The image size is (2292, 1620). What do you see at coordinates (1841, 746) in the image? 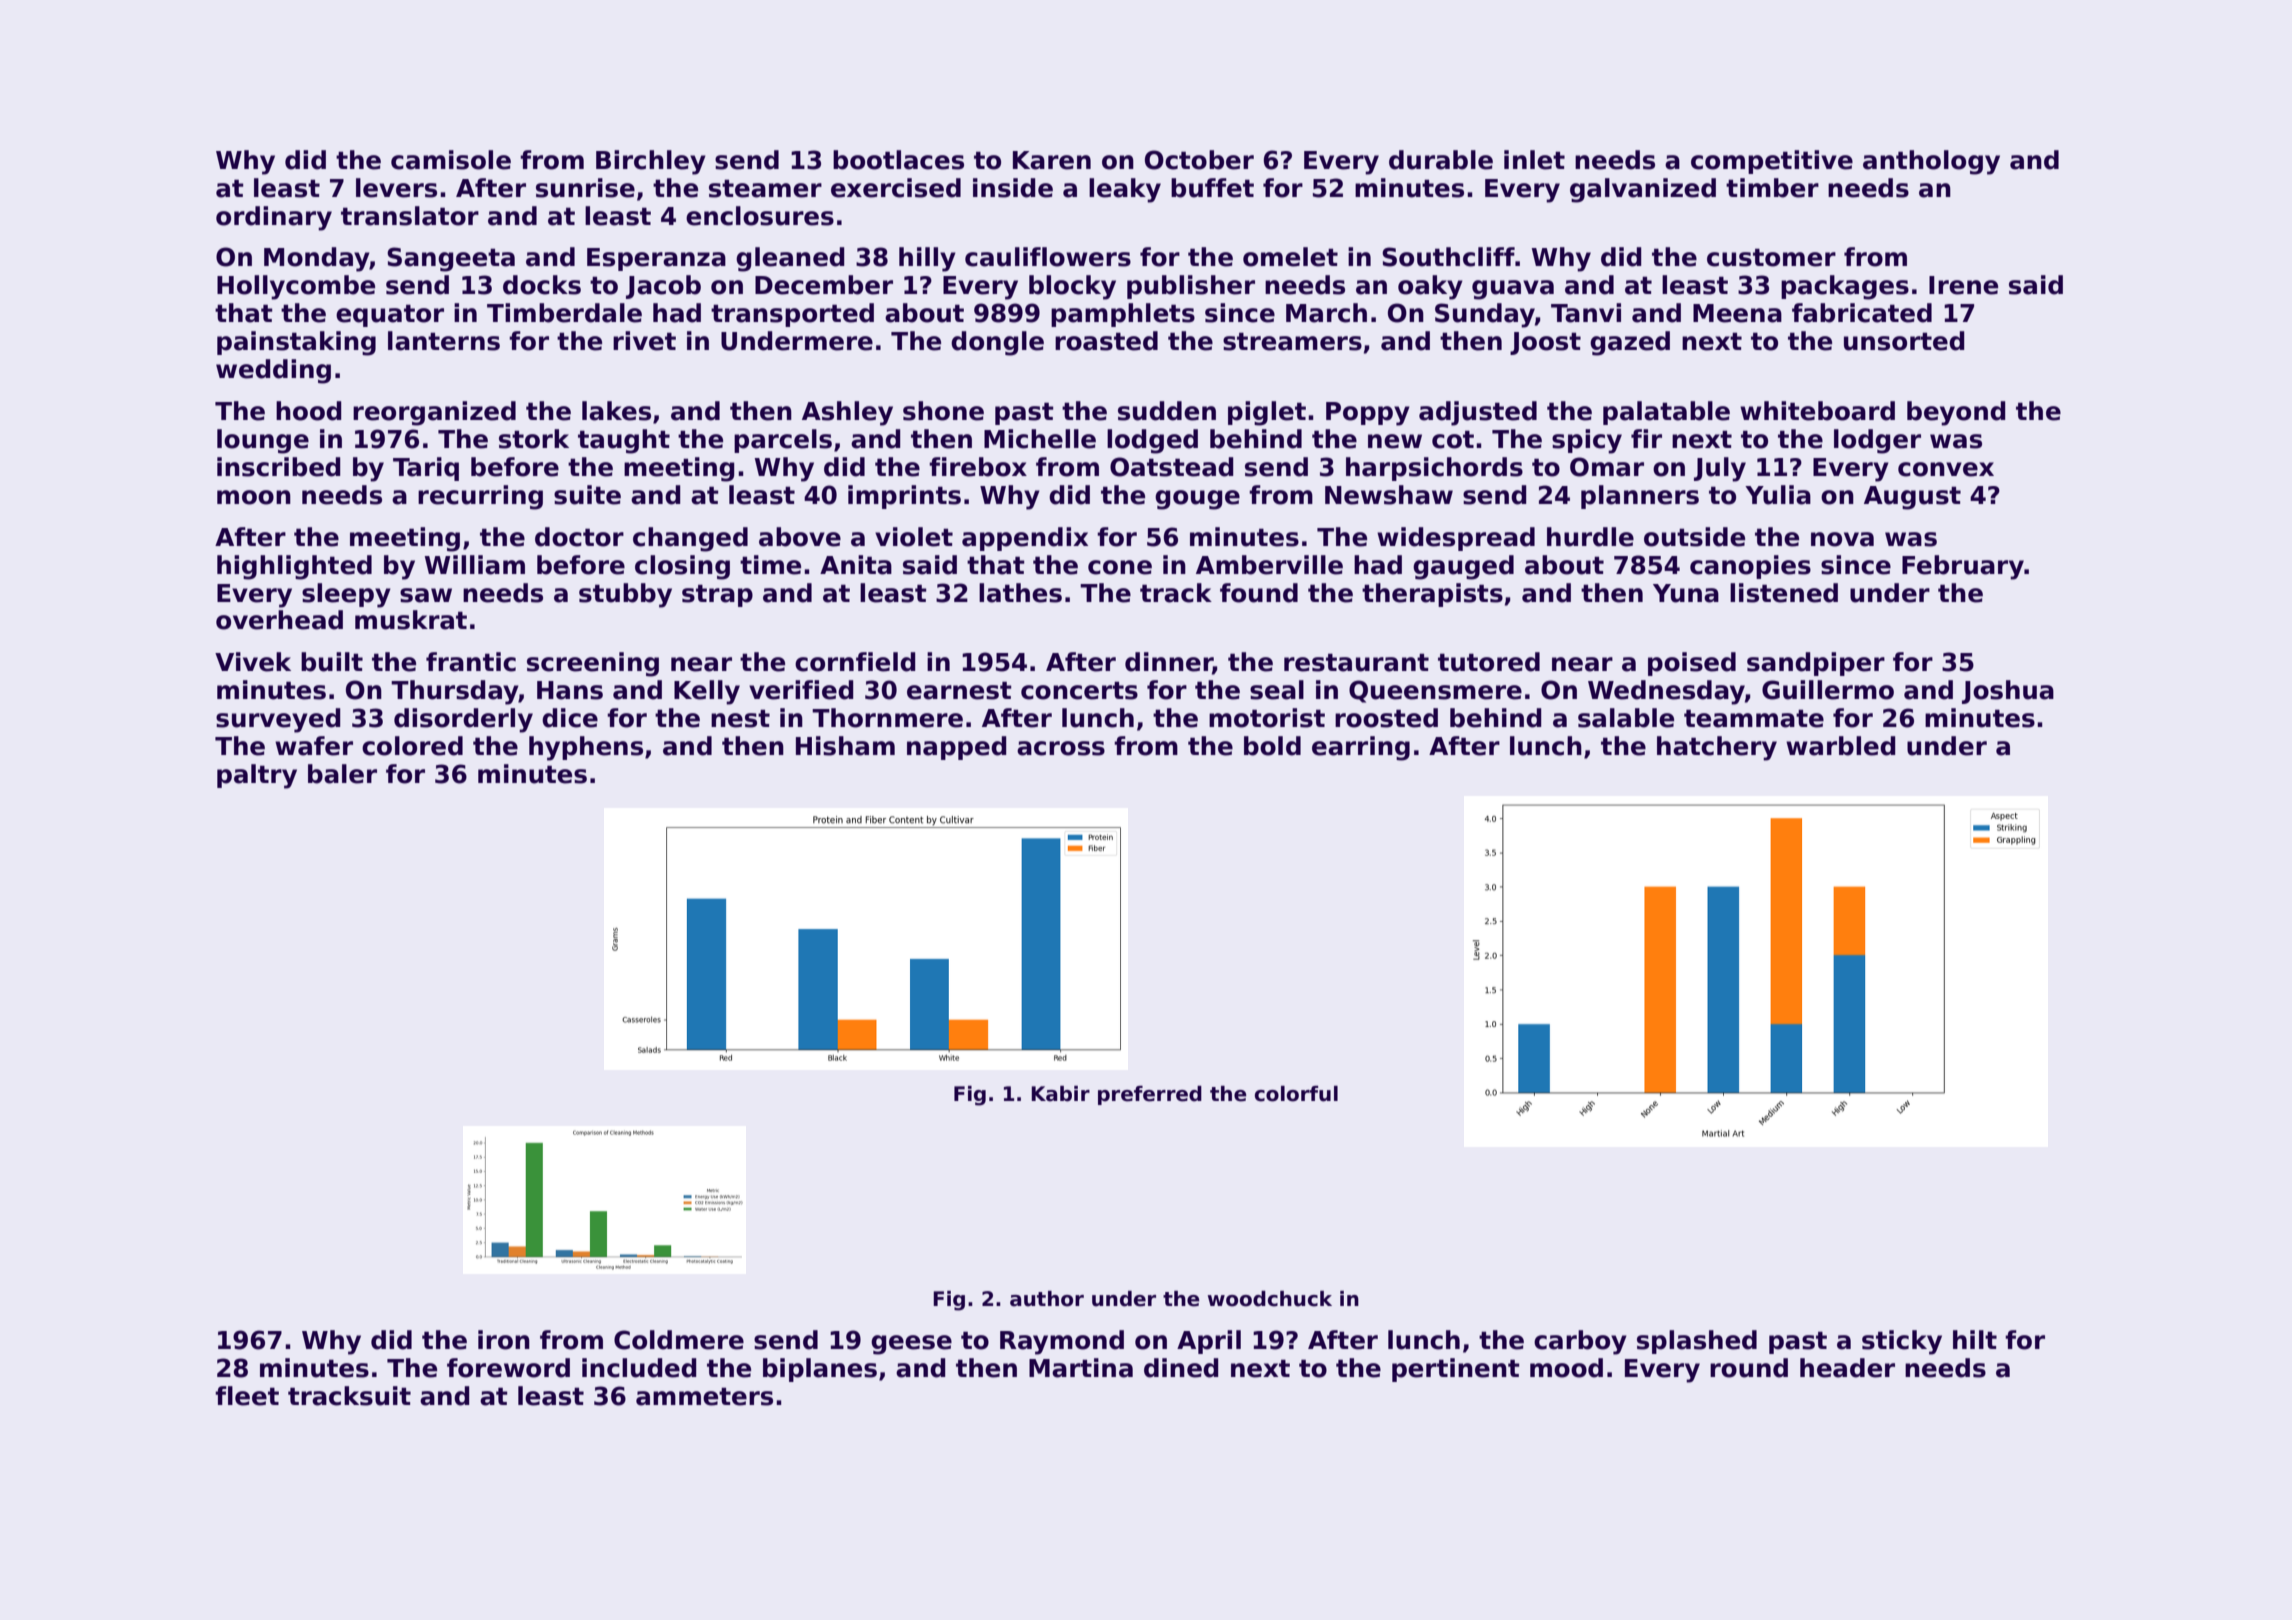
I see `warbled` at bounding box center [1841, 746].
